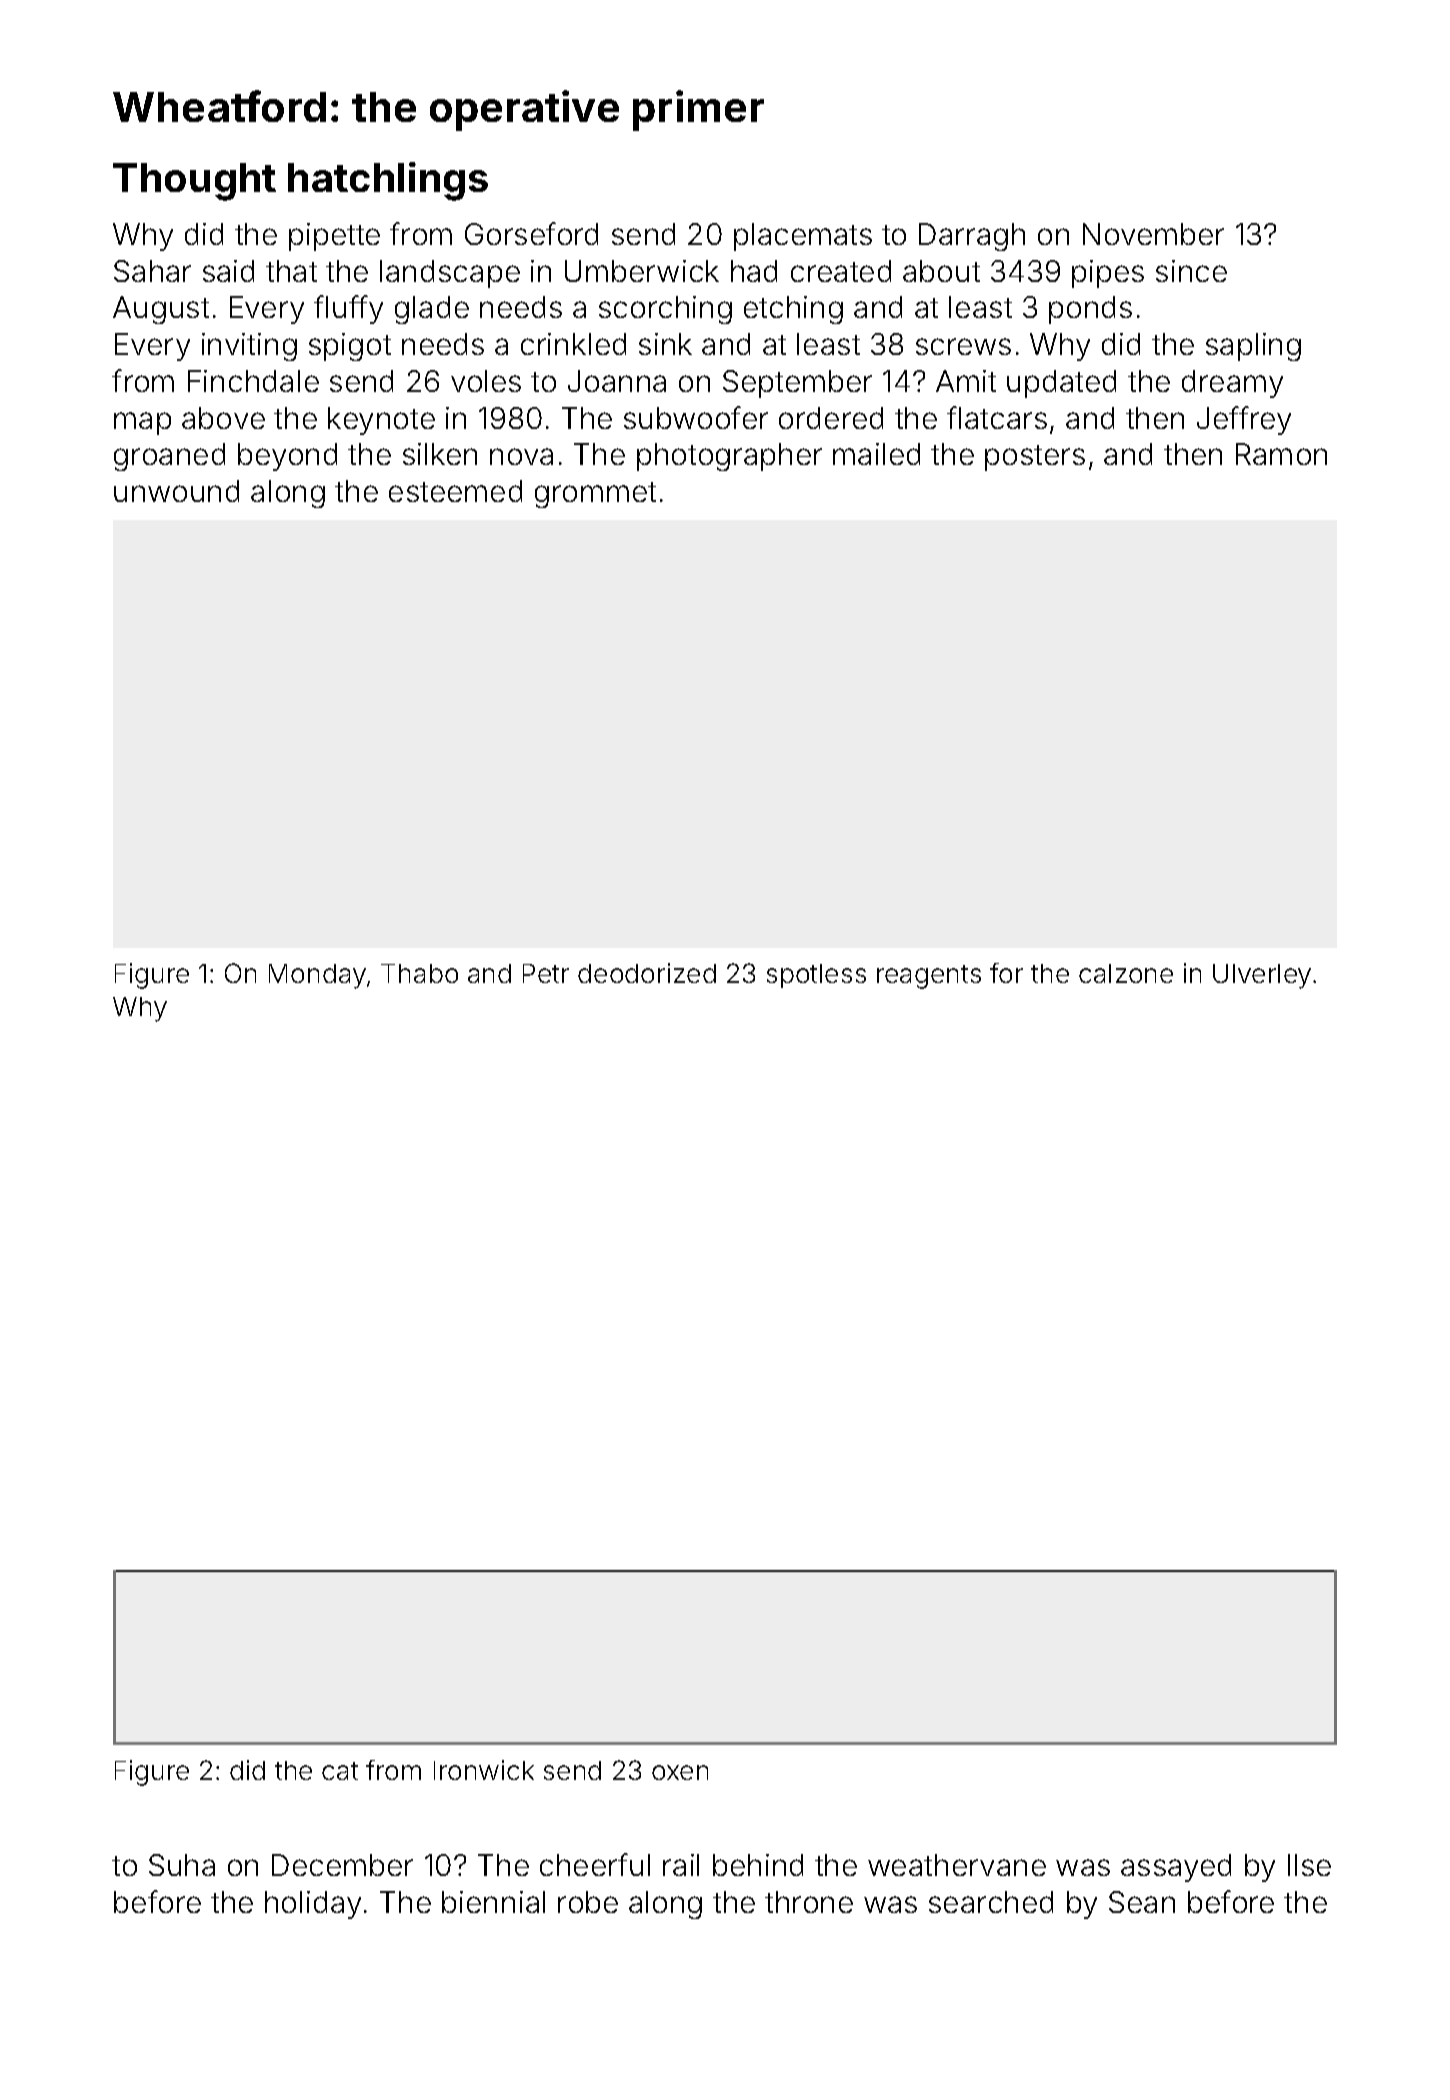 The height and width of the page is (2100, 1450). Describe the element at coordinates (803, 237) in the page. I see `placemats` at that location.
